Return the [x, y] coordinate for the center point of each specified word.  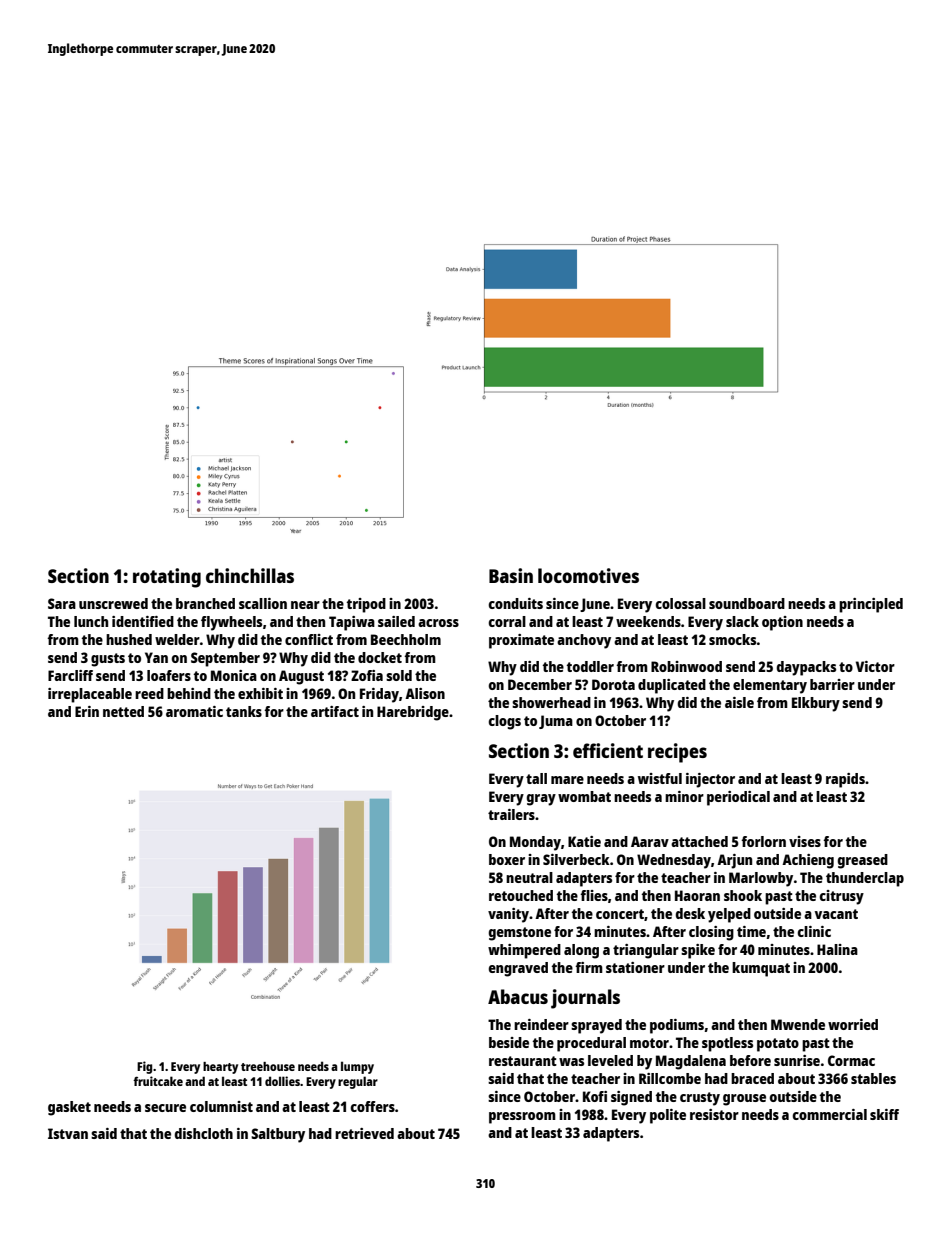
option [782, 623]
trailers [511, 814]
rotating [167, 578]
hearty [220, 1068]
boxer [507, 859]
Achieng [808, 861]
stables [873, 1078]
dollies [282, 1081]
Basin [511, 575]
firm [589, 967]
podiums [677, 1026]
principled [871, 605]
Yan [156, 657]
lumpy [357, 1067]
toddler [590, 666]
